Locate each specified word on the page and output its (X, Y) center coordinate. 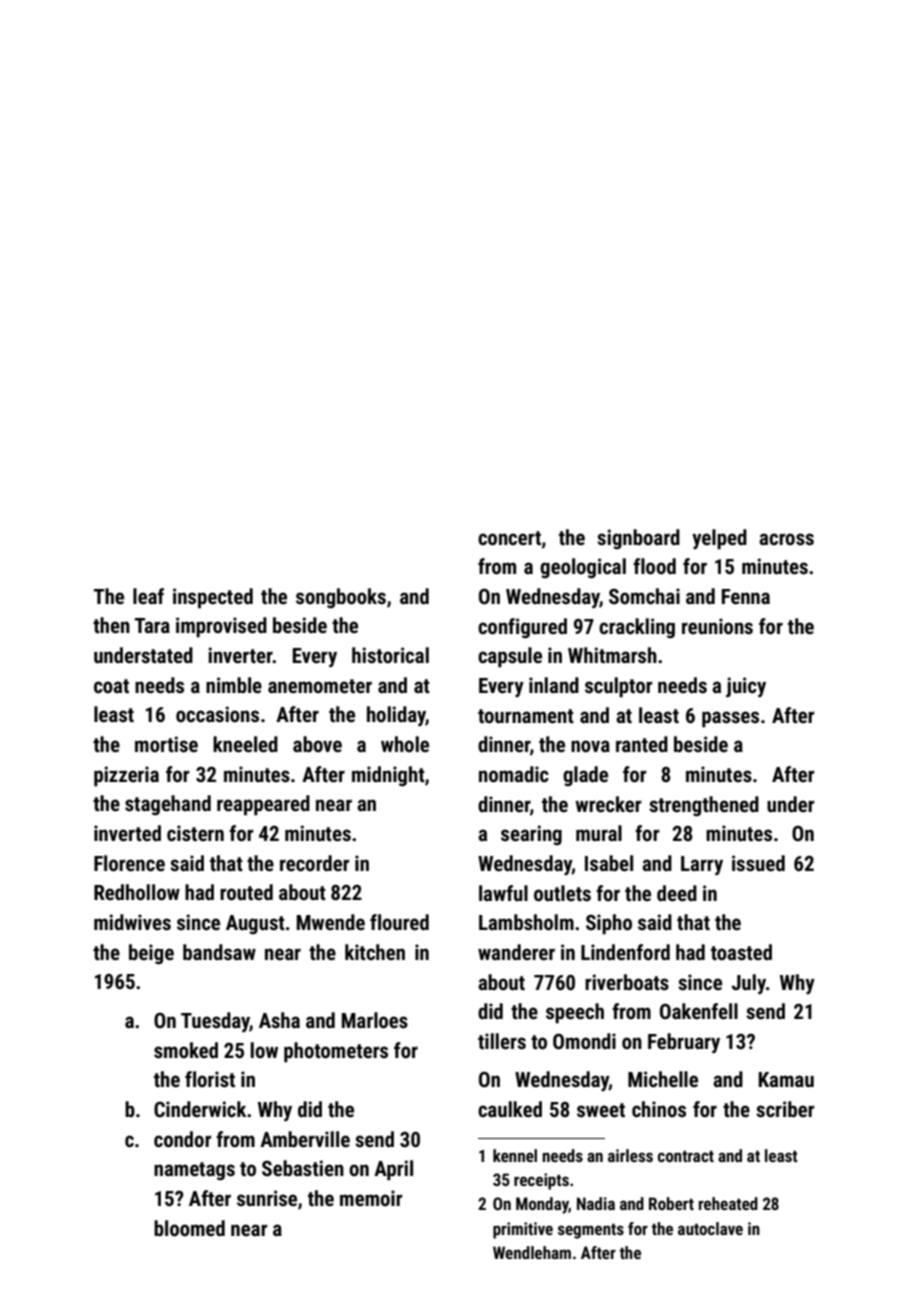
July (749, 984)
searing (531, 835)
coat (111, 686)
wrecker (608, 804)
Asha (279, 1020)
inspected (213, 598)
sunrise (267, 1198)
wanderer (516, 952)
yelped (719, 539)
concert (509, 538)
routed (246, 892)
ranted (642, 744)
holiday (396, 716)
